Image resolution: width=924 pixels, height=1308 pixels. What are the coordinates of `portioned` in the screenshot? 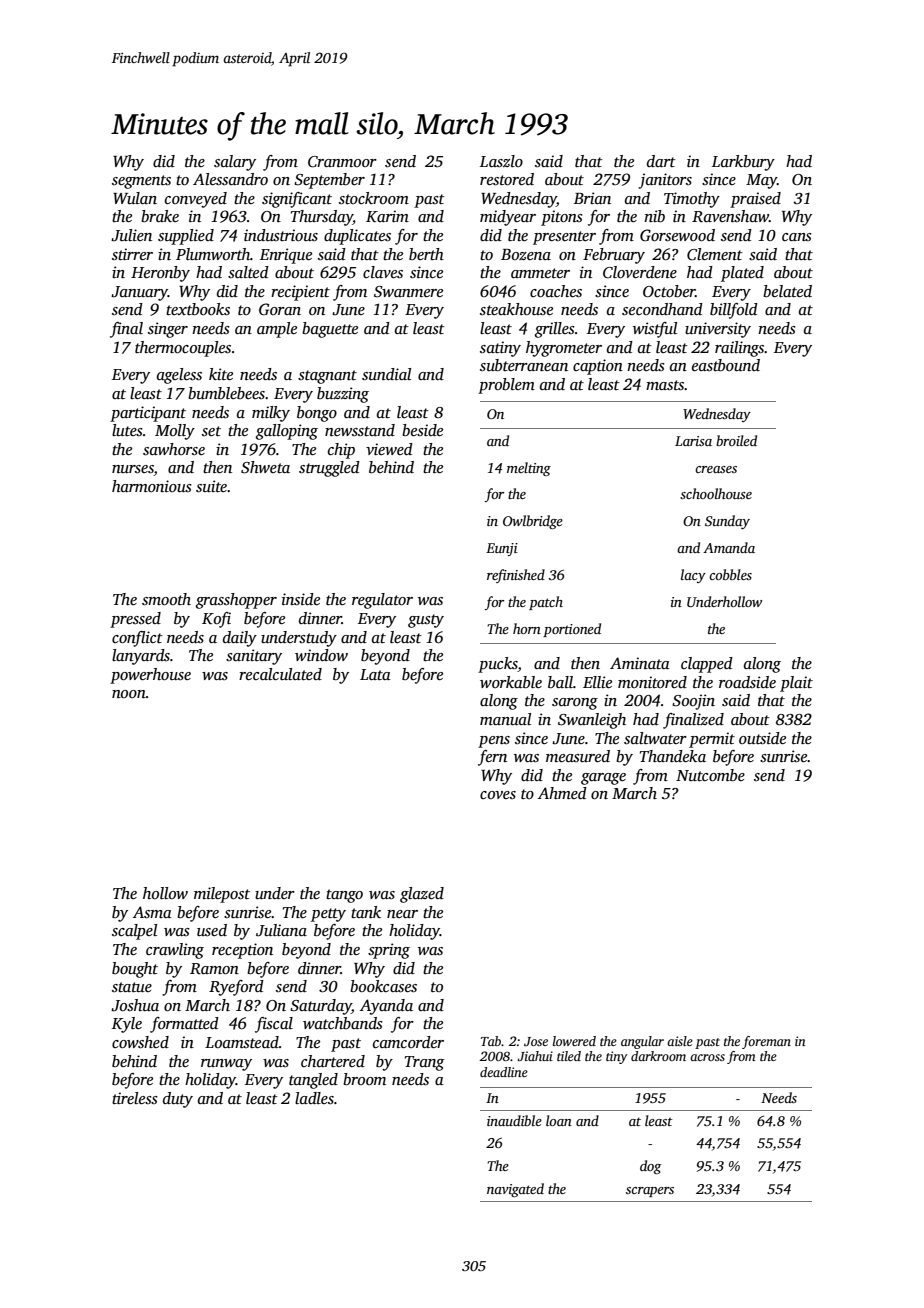 It's located at (572, 630).
